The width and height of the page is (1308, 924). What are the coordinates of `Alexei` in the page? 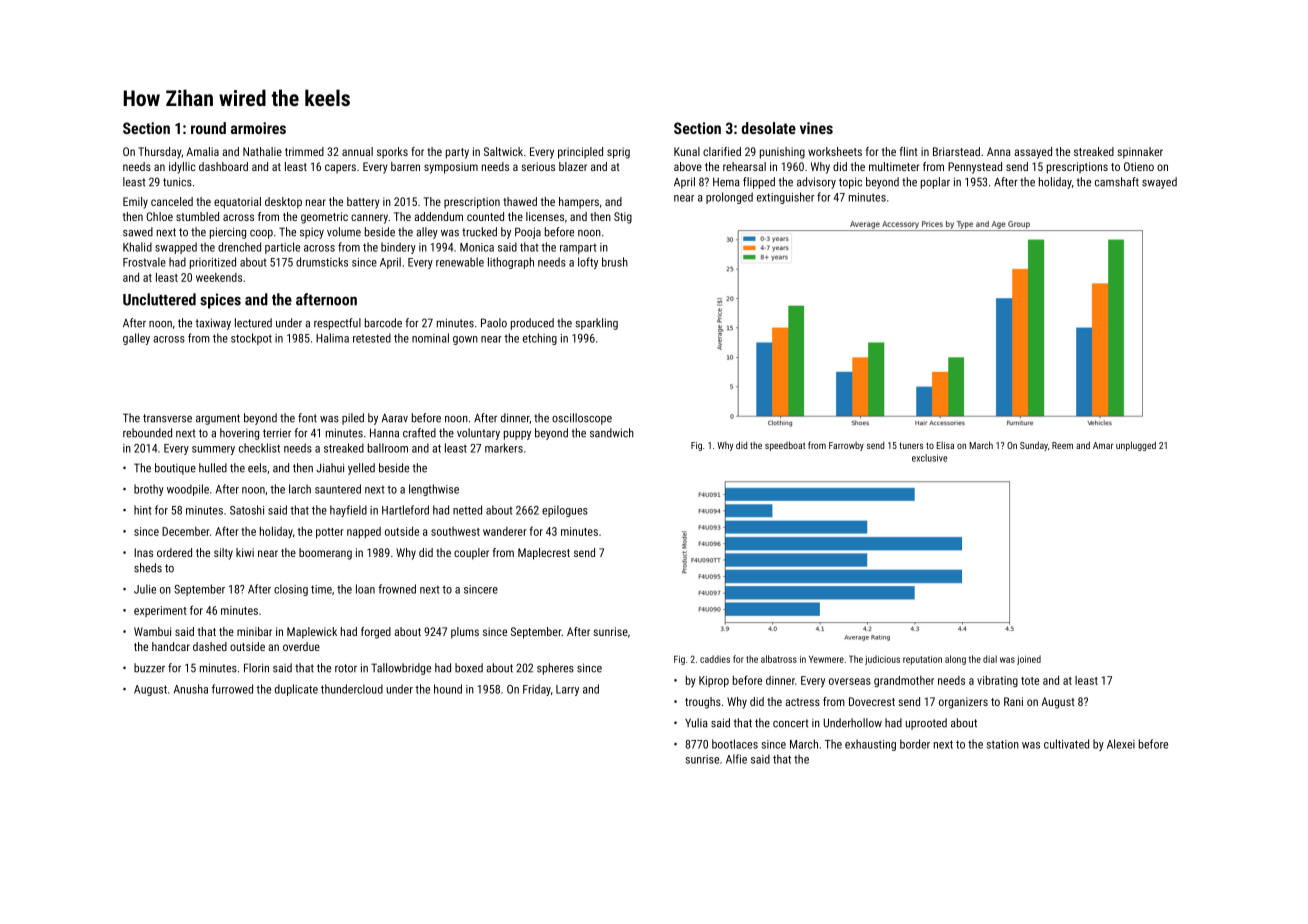 It's located at (1121, 744).
